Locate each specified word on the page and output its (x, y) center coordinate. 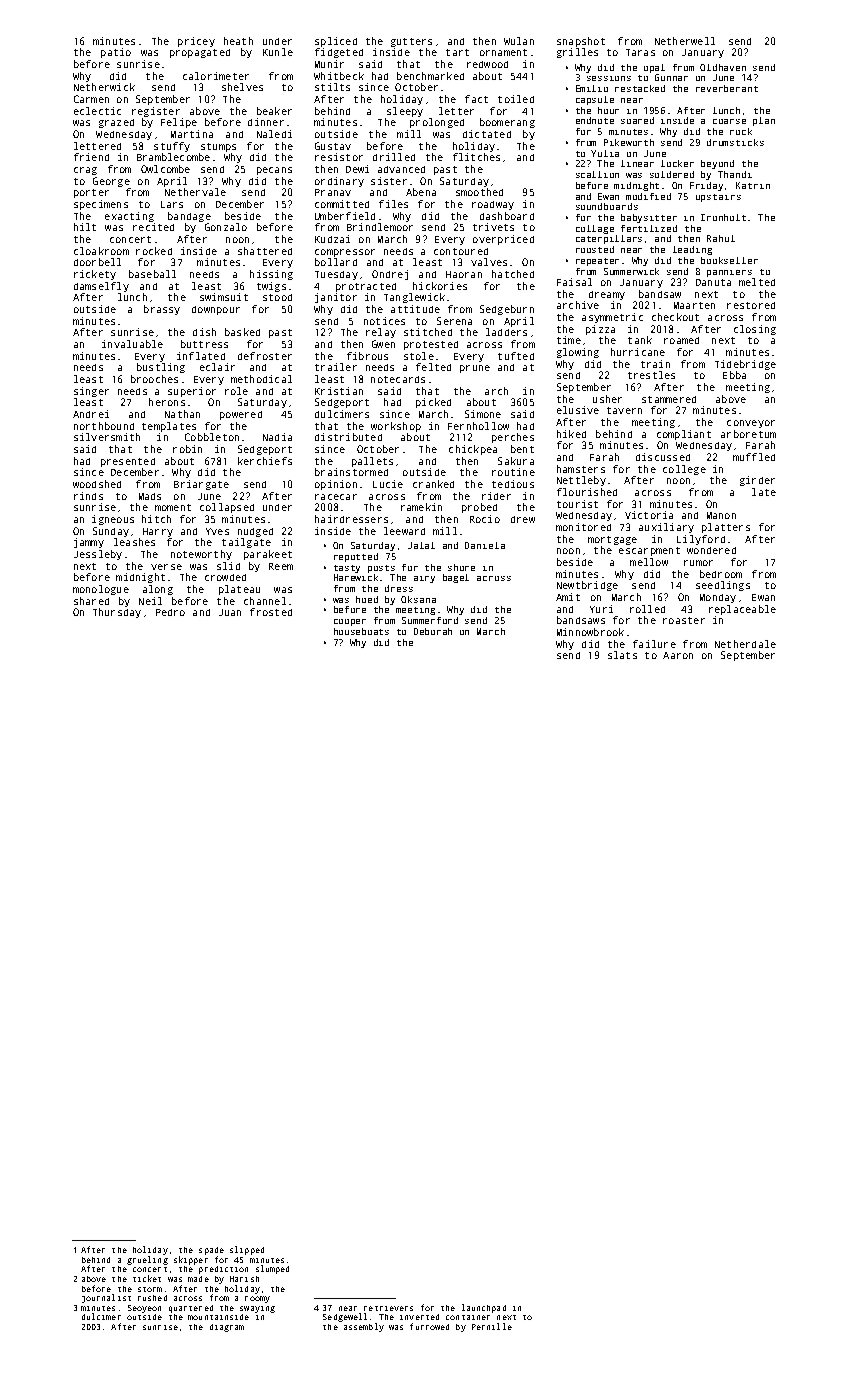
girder (757, 481)
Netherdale (745, 644)
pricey (196, 42)
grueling (147, 1260)
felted (433, 367)
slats (622, 655)
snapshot (581, 42)
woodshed (97, 484)
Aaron (678, 655)
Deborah (433, 631)
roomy (257, 1299)
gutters (411, 42)
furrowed (429, 1326)
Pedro (170, 612)
